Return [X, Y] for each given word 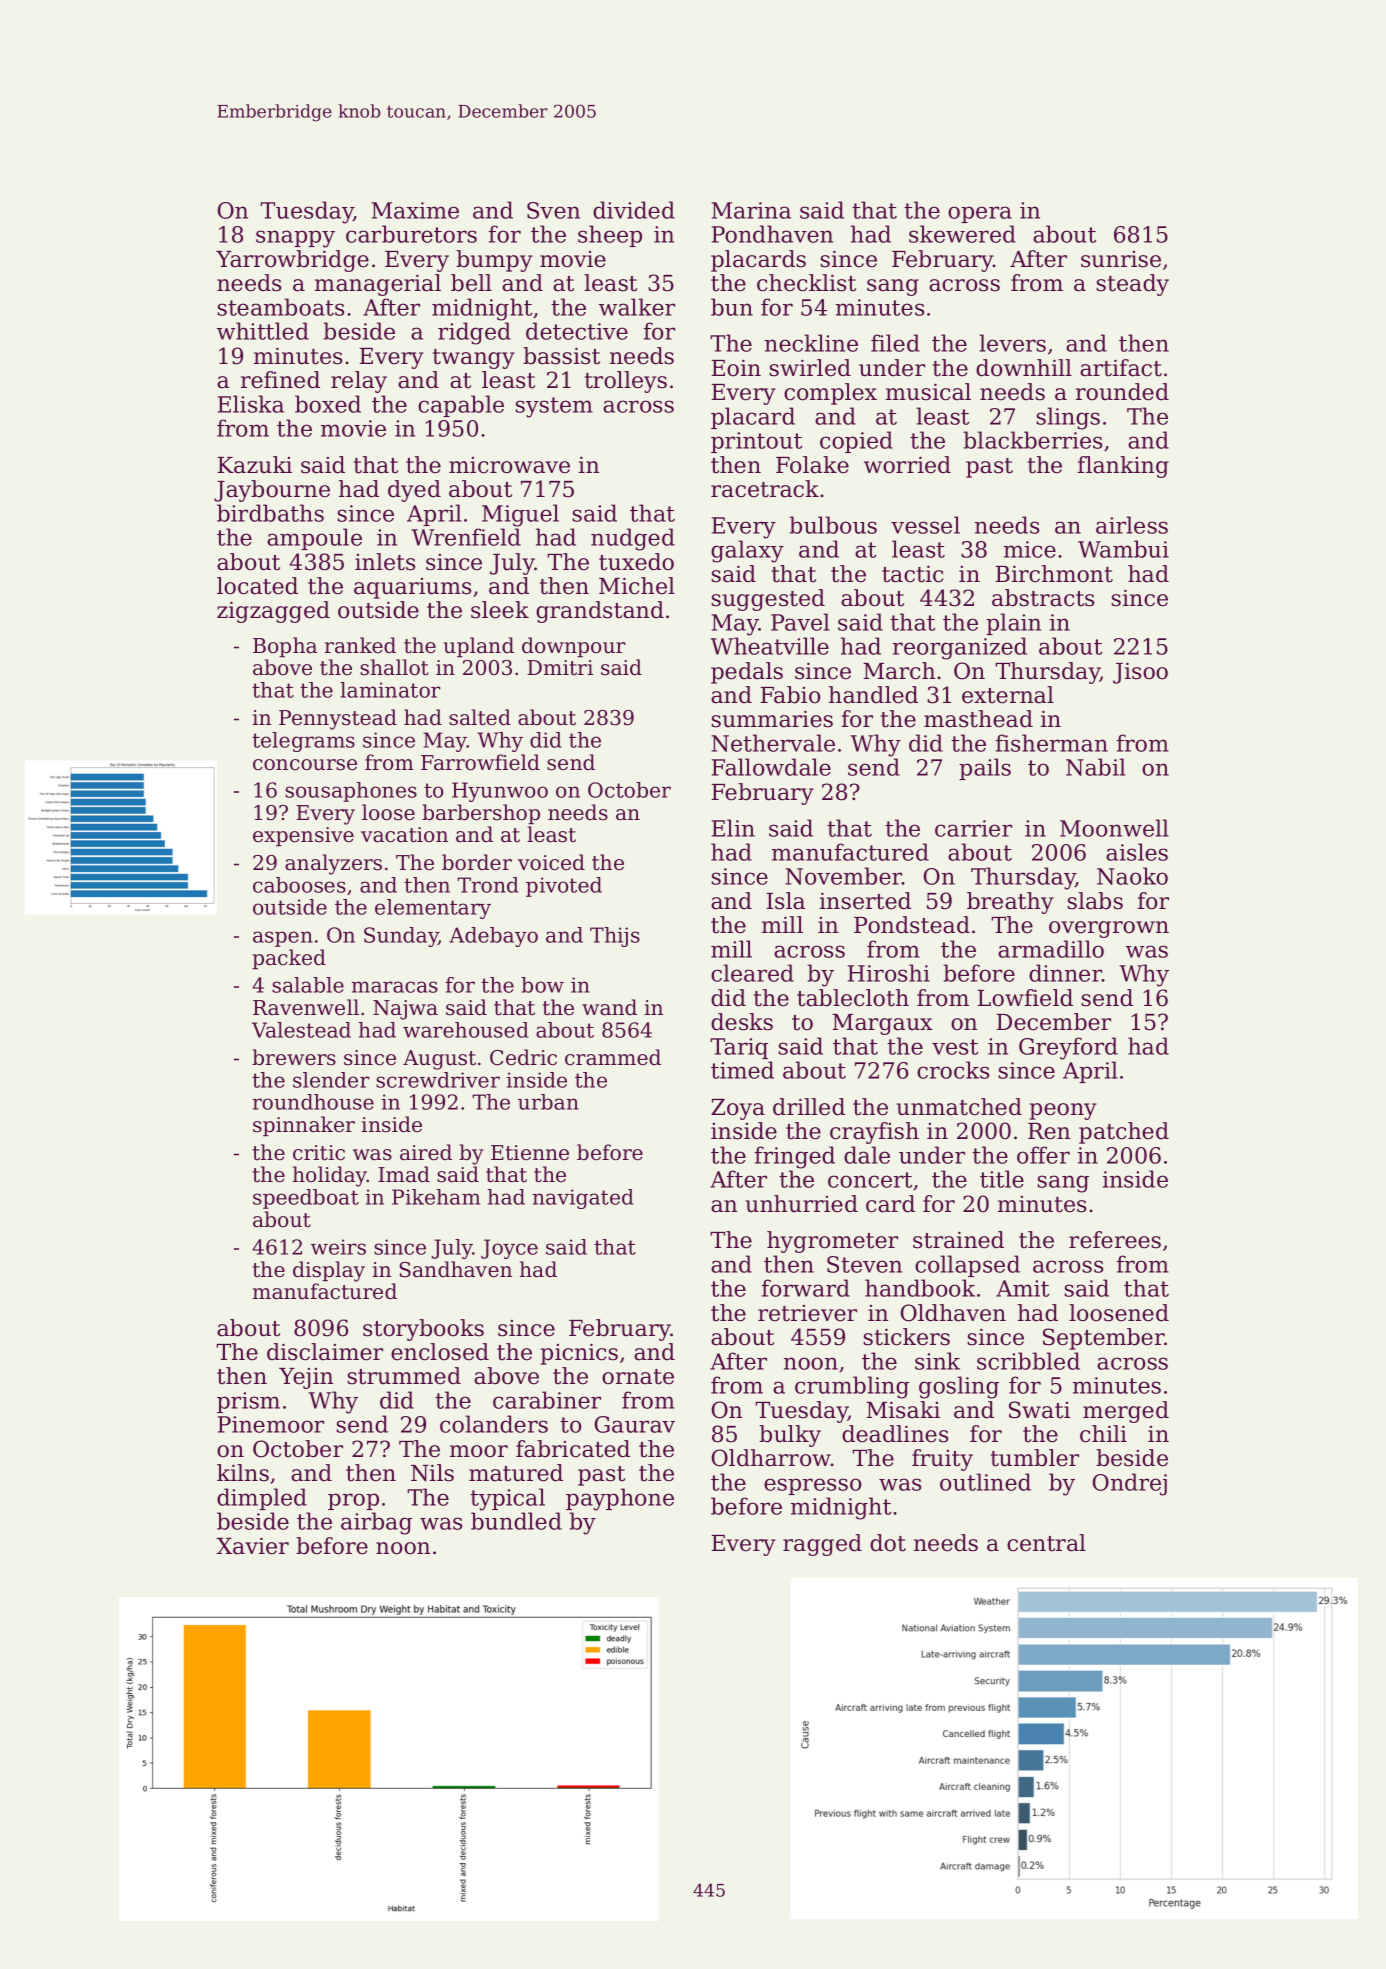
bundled [516, 1521]
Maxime [415, 210]
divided [634, 210]
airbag [376, 1523]
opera [980, 214]
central [1046, 1543]
